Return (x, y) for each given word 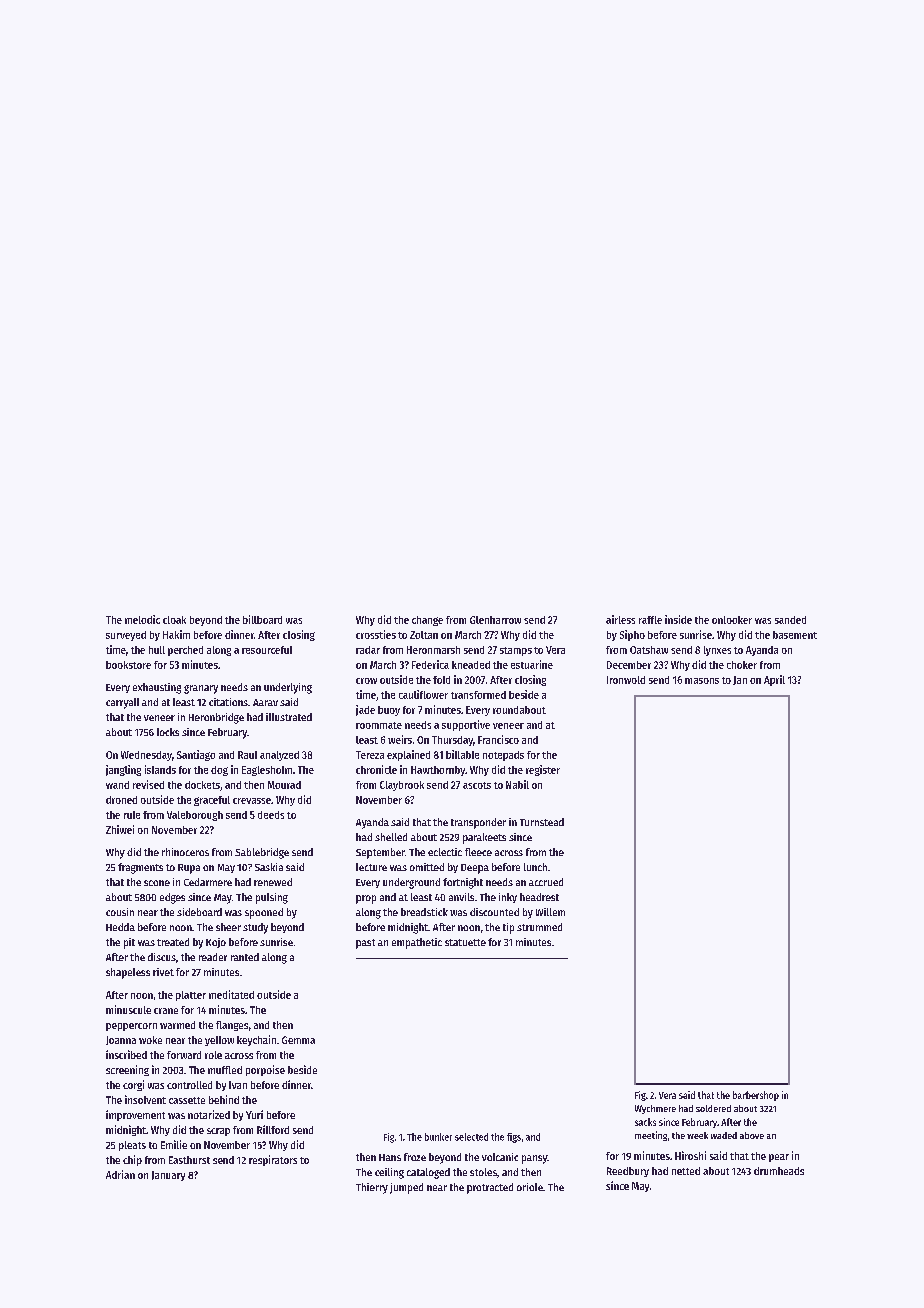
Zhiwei (120, 829)
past (365, 944)
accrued (546, 882)
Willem (550, 912)
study (255, 928)
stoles (483, 1172)
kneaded (471, 665)
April (774, 680)
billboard (262, 619)
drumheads (779, 1171)
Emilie (174, 1144)
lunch (535, 867)
